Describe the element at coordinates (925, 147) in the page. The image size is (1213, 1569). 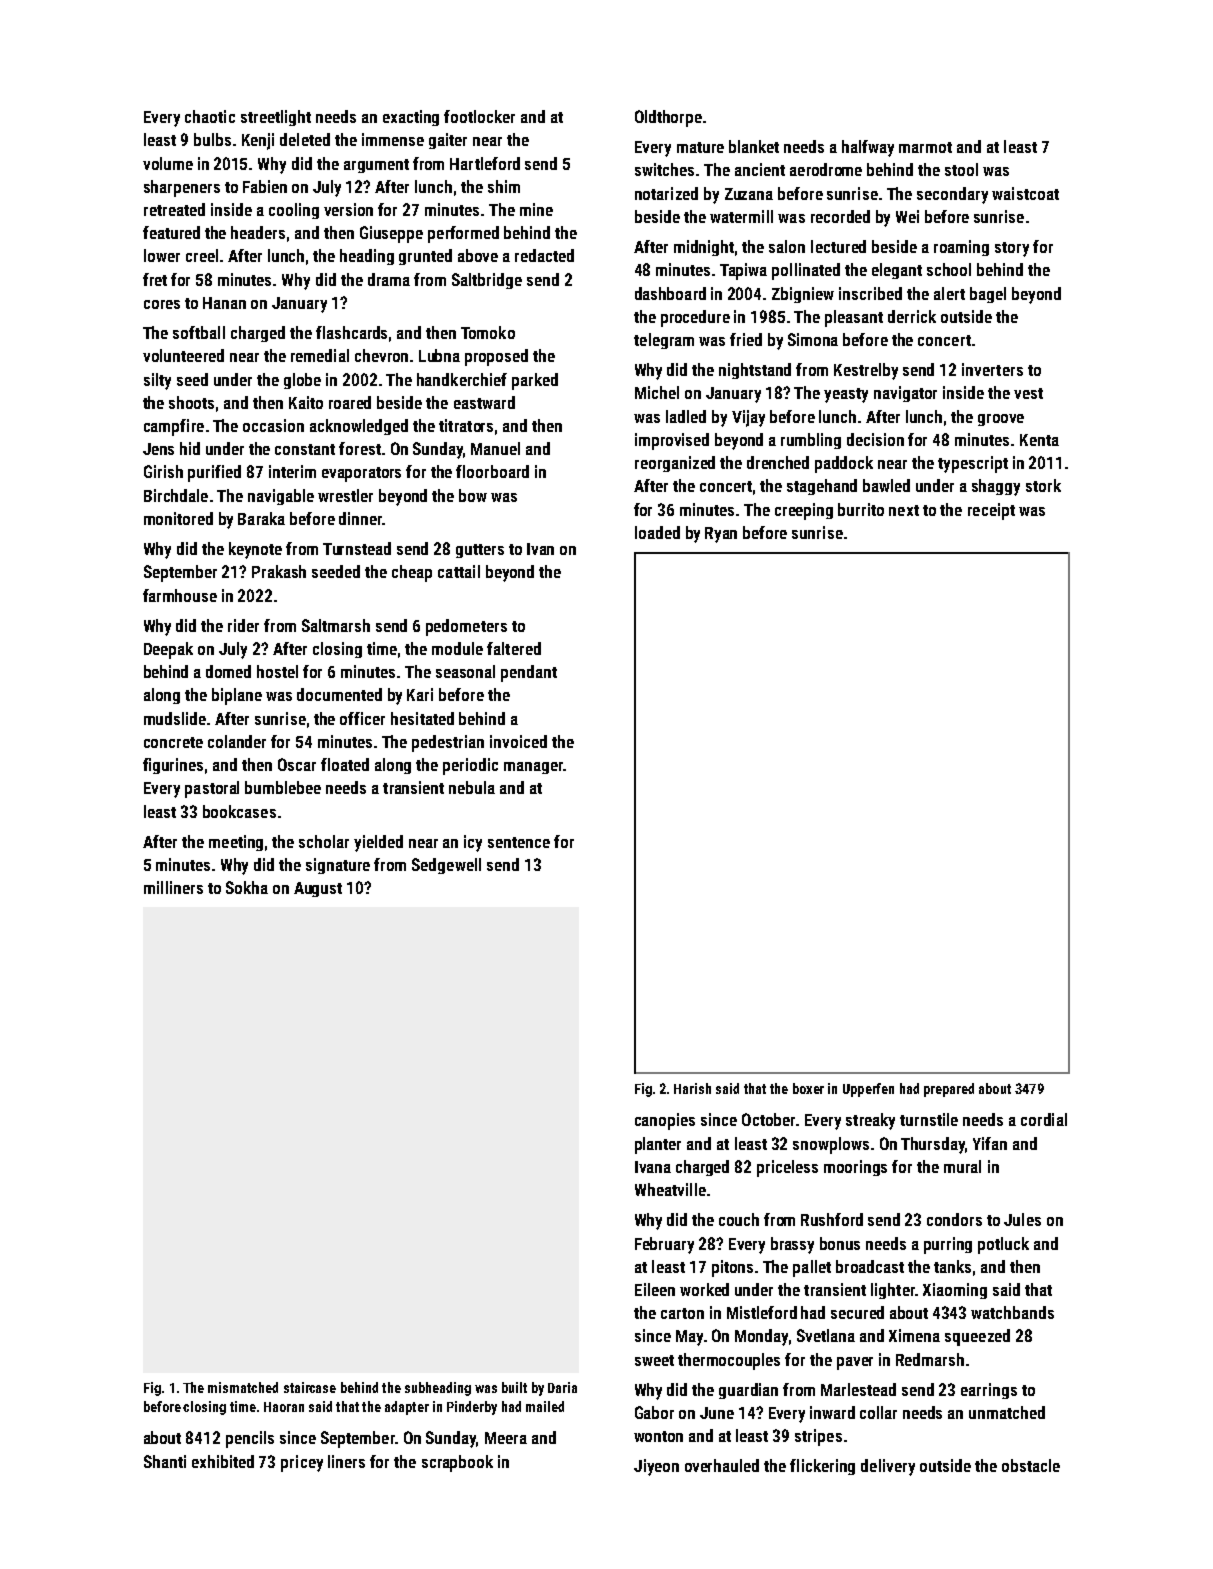
I see `marmot` at that location.
